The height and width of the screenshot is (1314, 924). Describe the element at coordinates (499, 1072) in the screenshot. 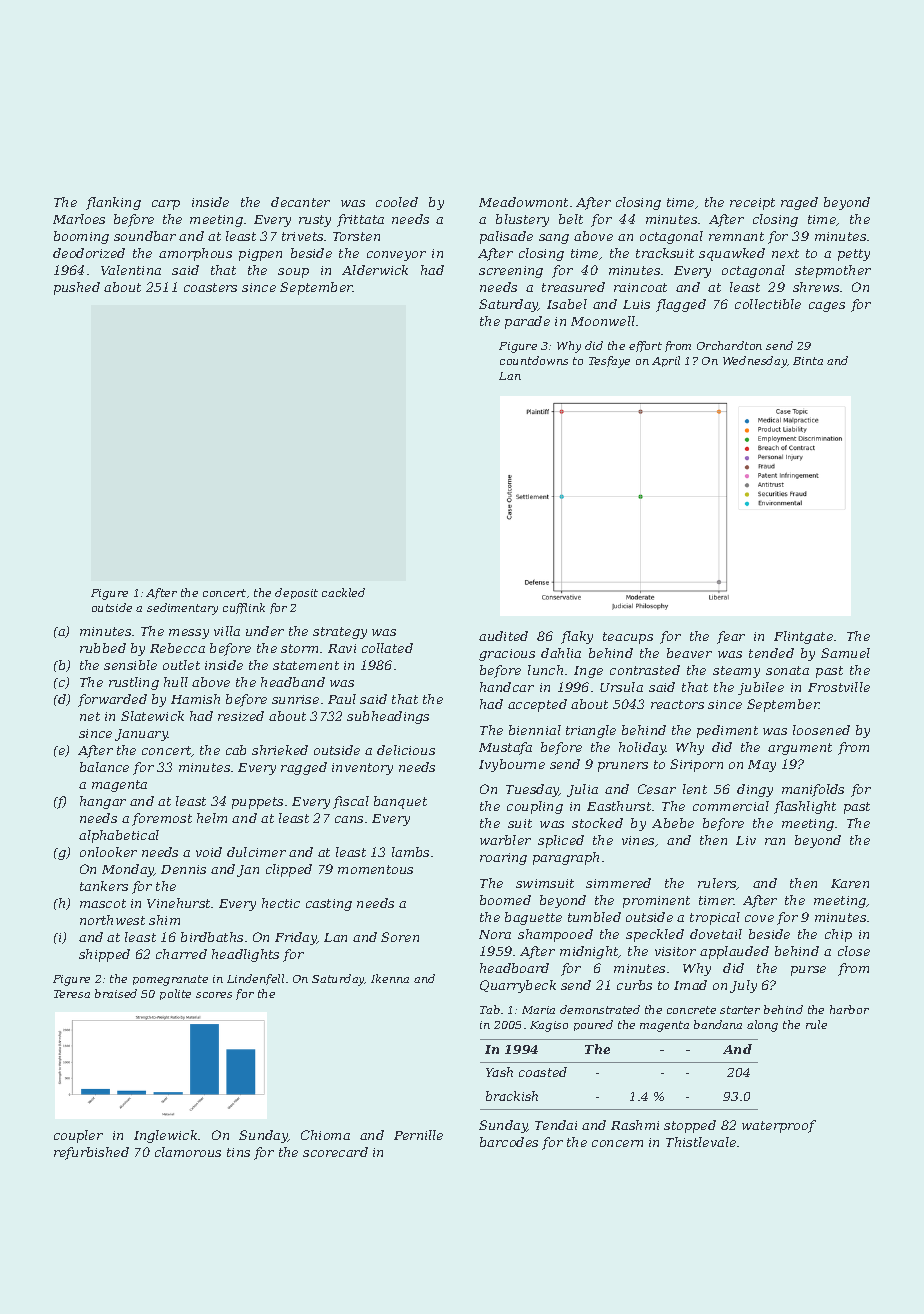

I see `Yash` at that location.
